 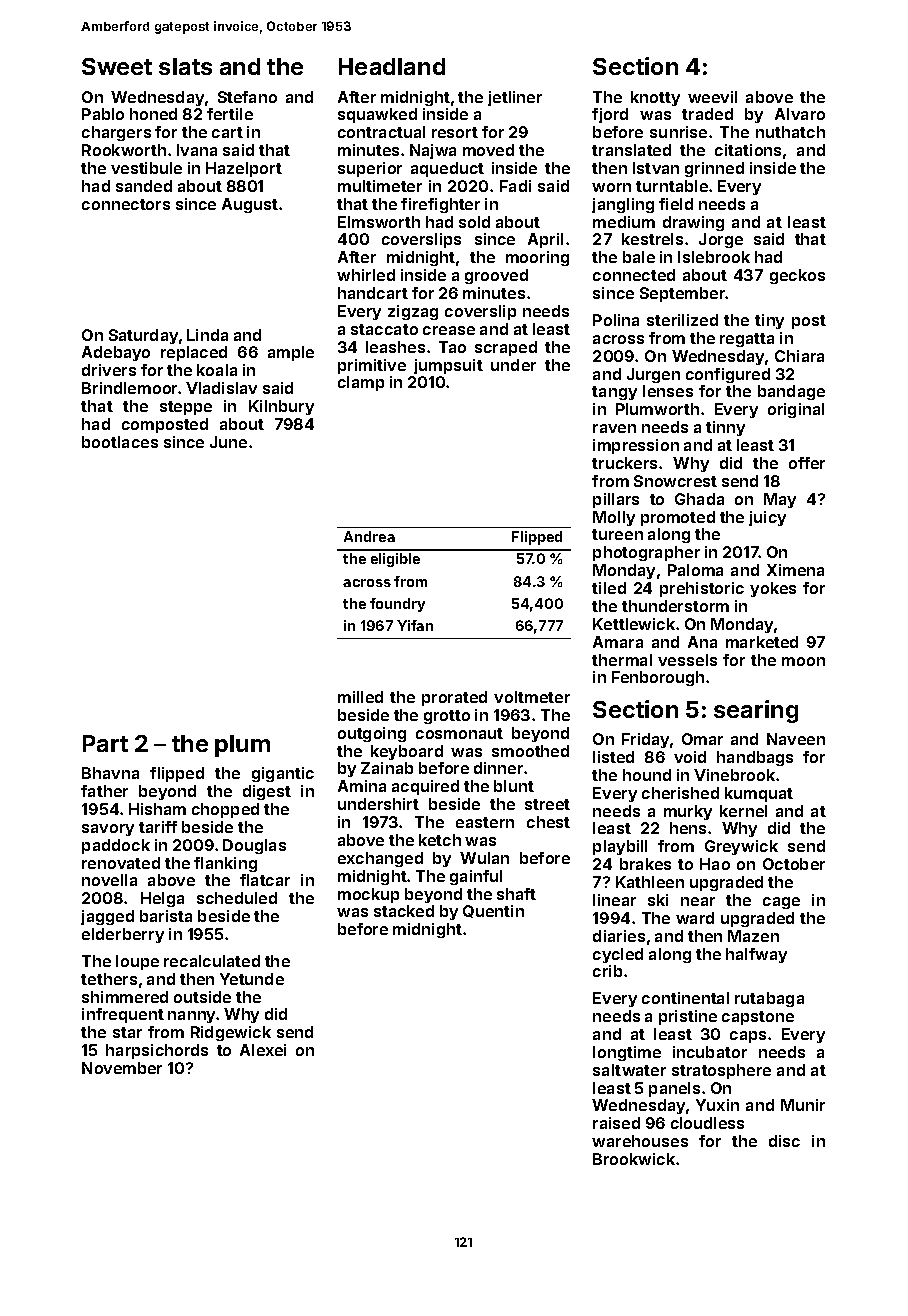 What do you see at coordinates (263, 1050) in the document?
I see `Alexei` at bounding box center [263, 1050].
